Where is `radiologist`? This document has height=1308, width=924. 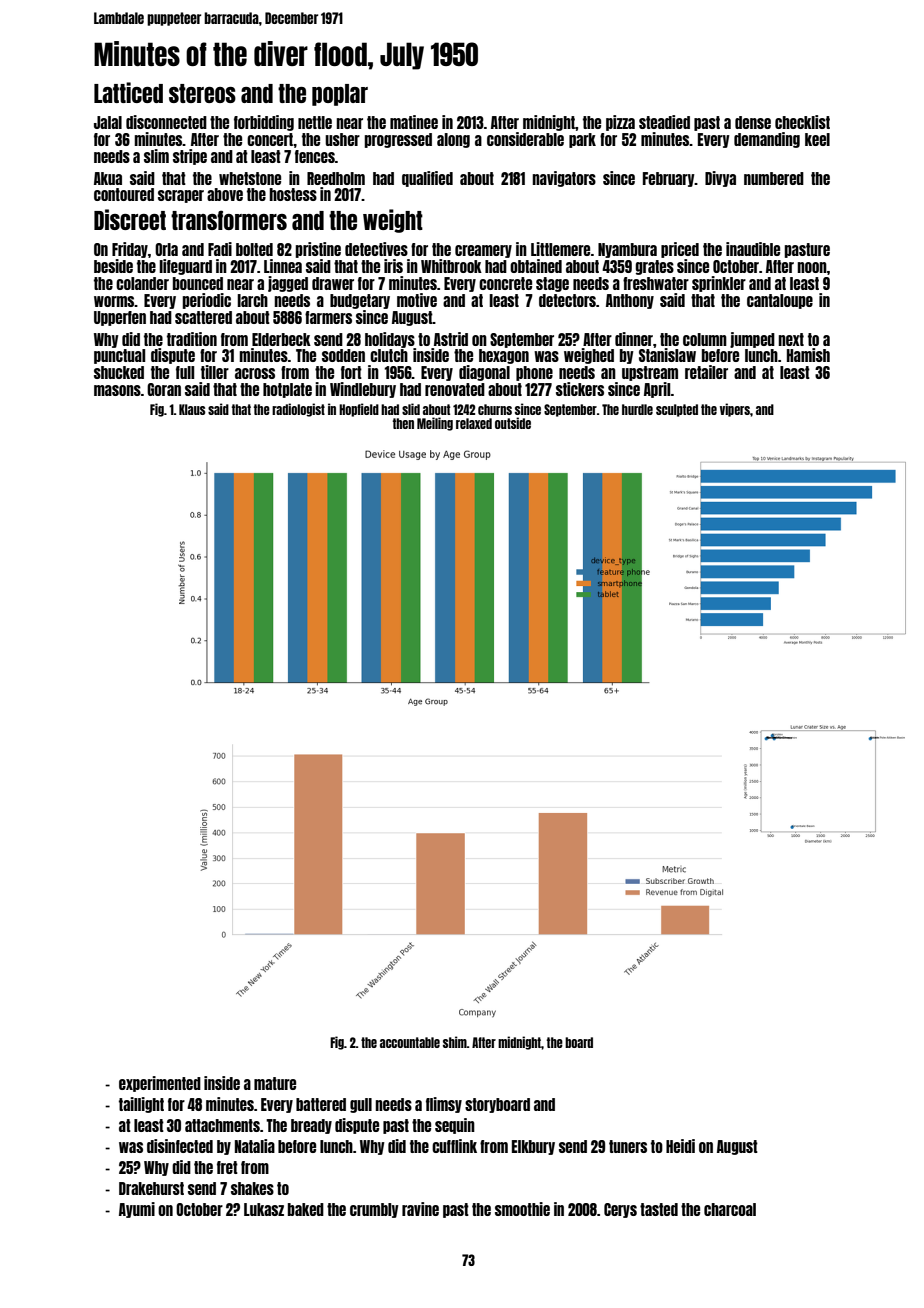
radiologist is located at coordinates (298, 410).
